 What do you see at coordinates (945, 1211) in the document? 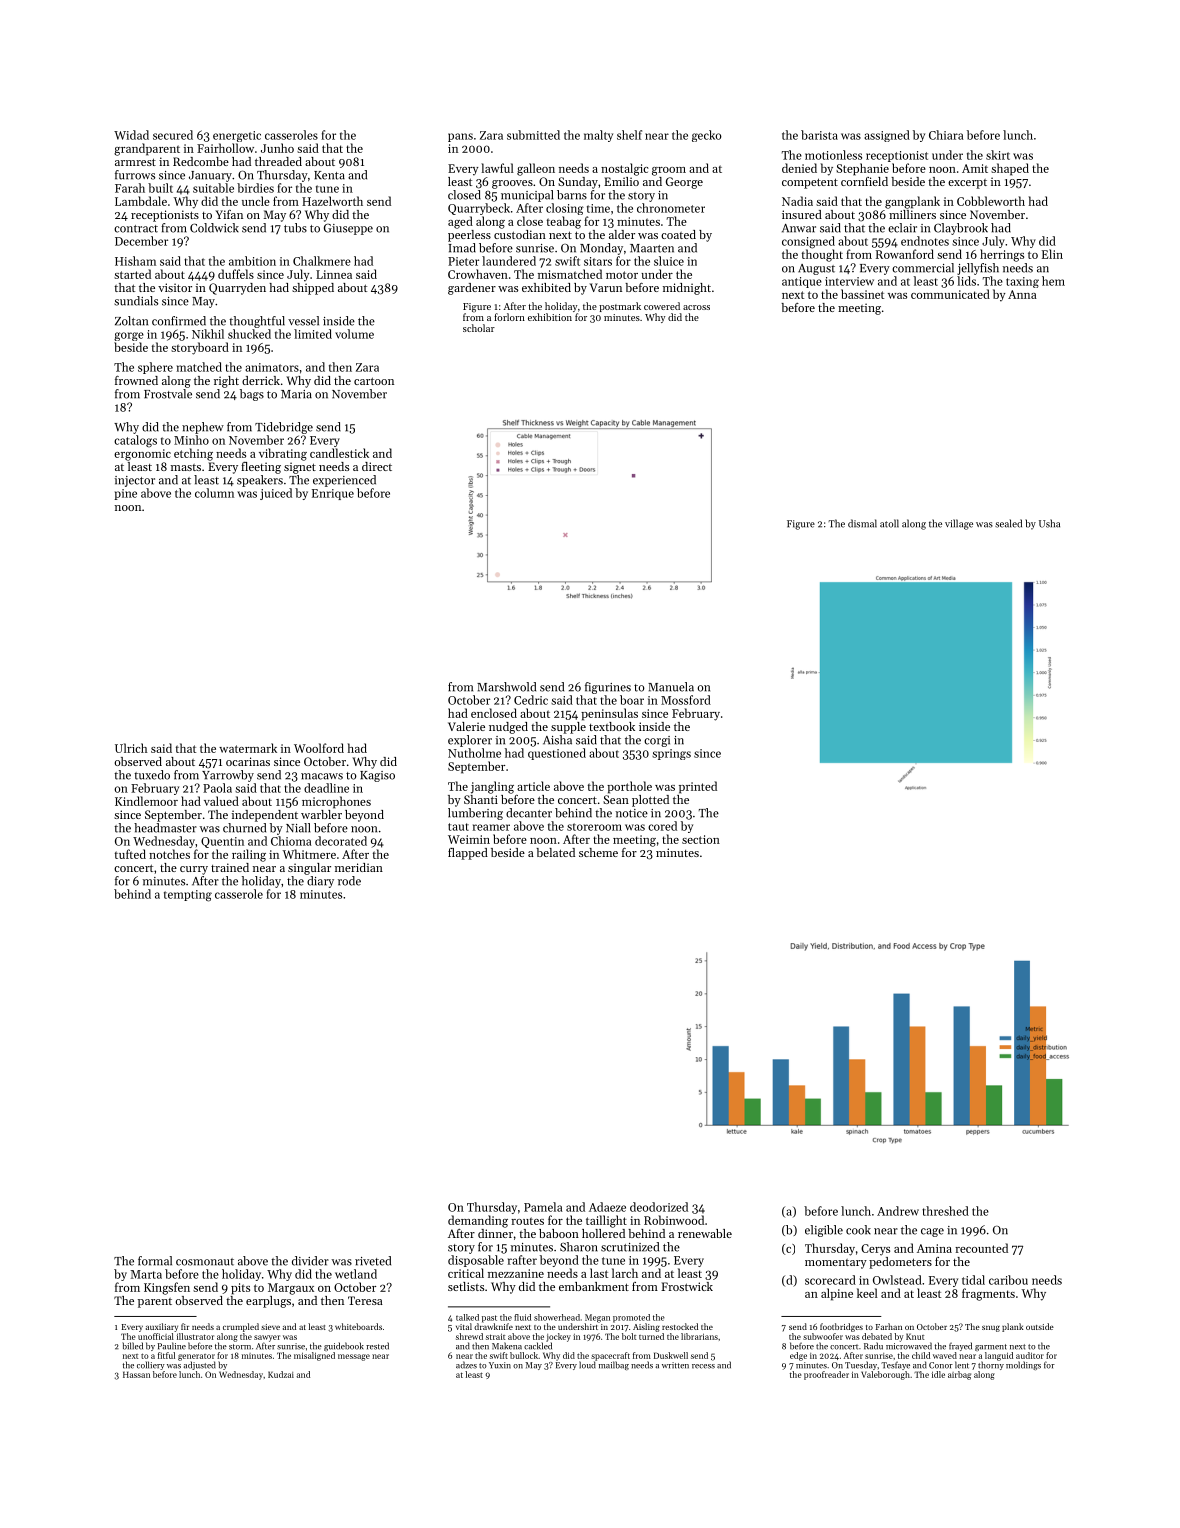
I see `threshed` at bounding box center [945, 1211].
